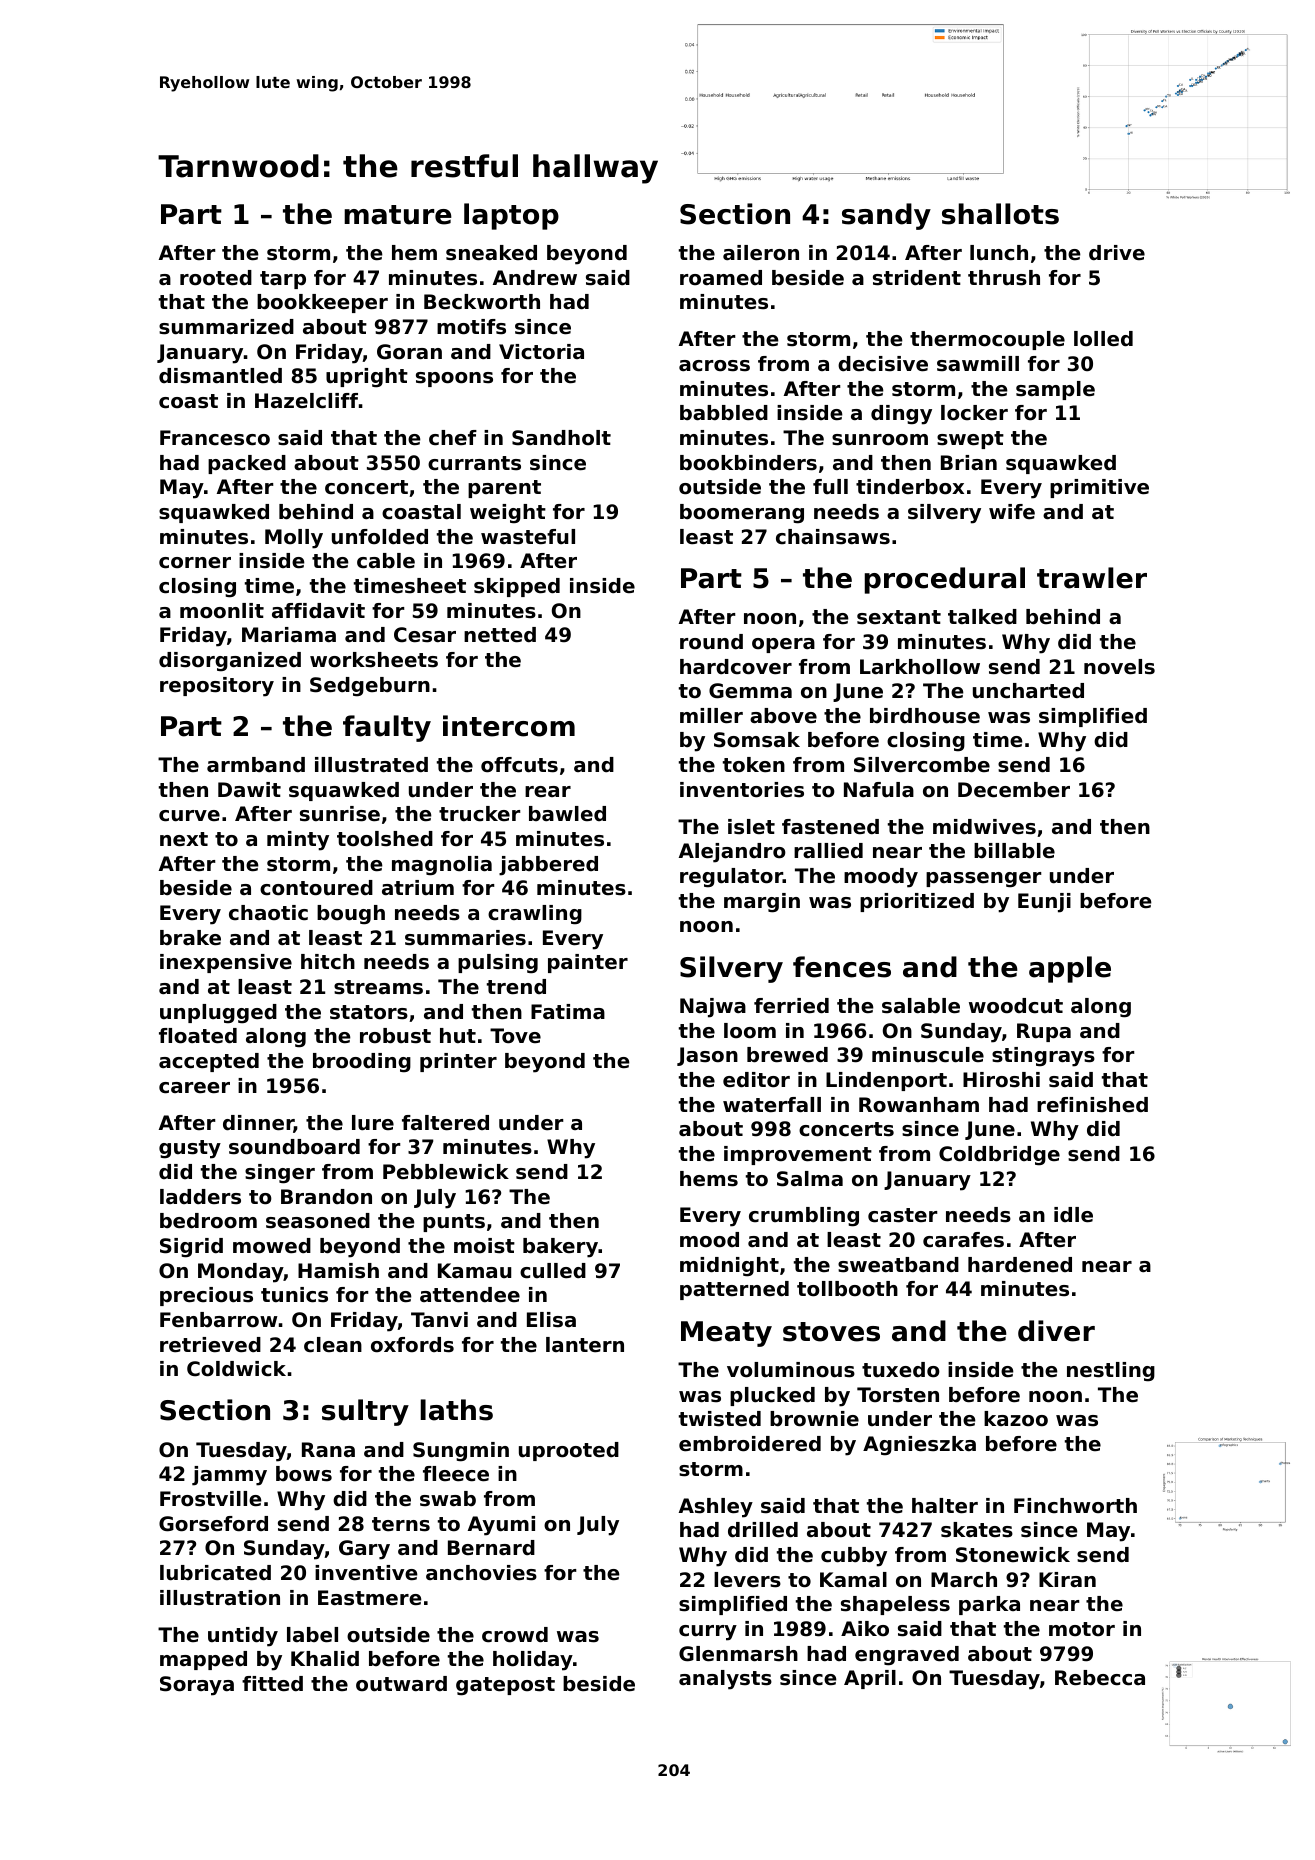 The image size is (1315, 1860). What do you see at coordinates (1016, 1419) in the screenshot?
I see `kazoo` at bounding box center [1016, 1419].
